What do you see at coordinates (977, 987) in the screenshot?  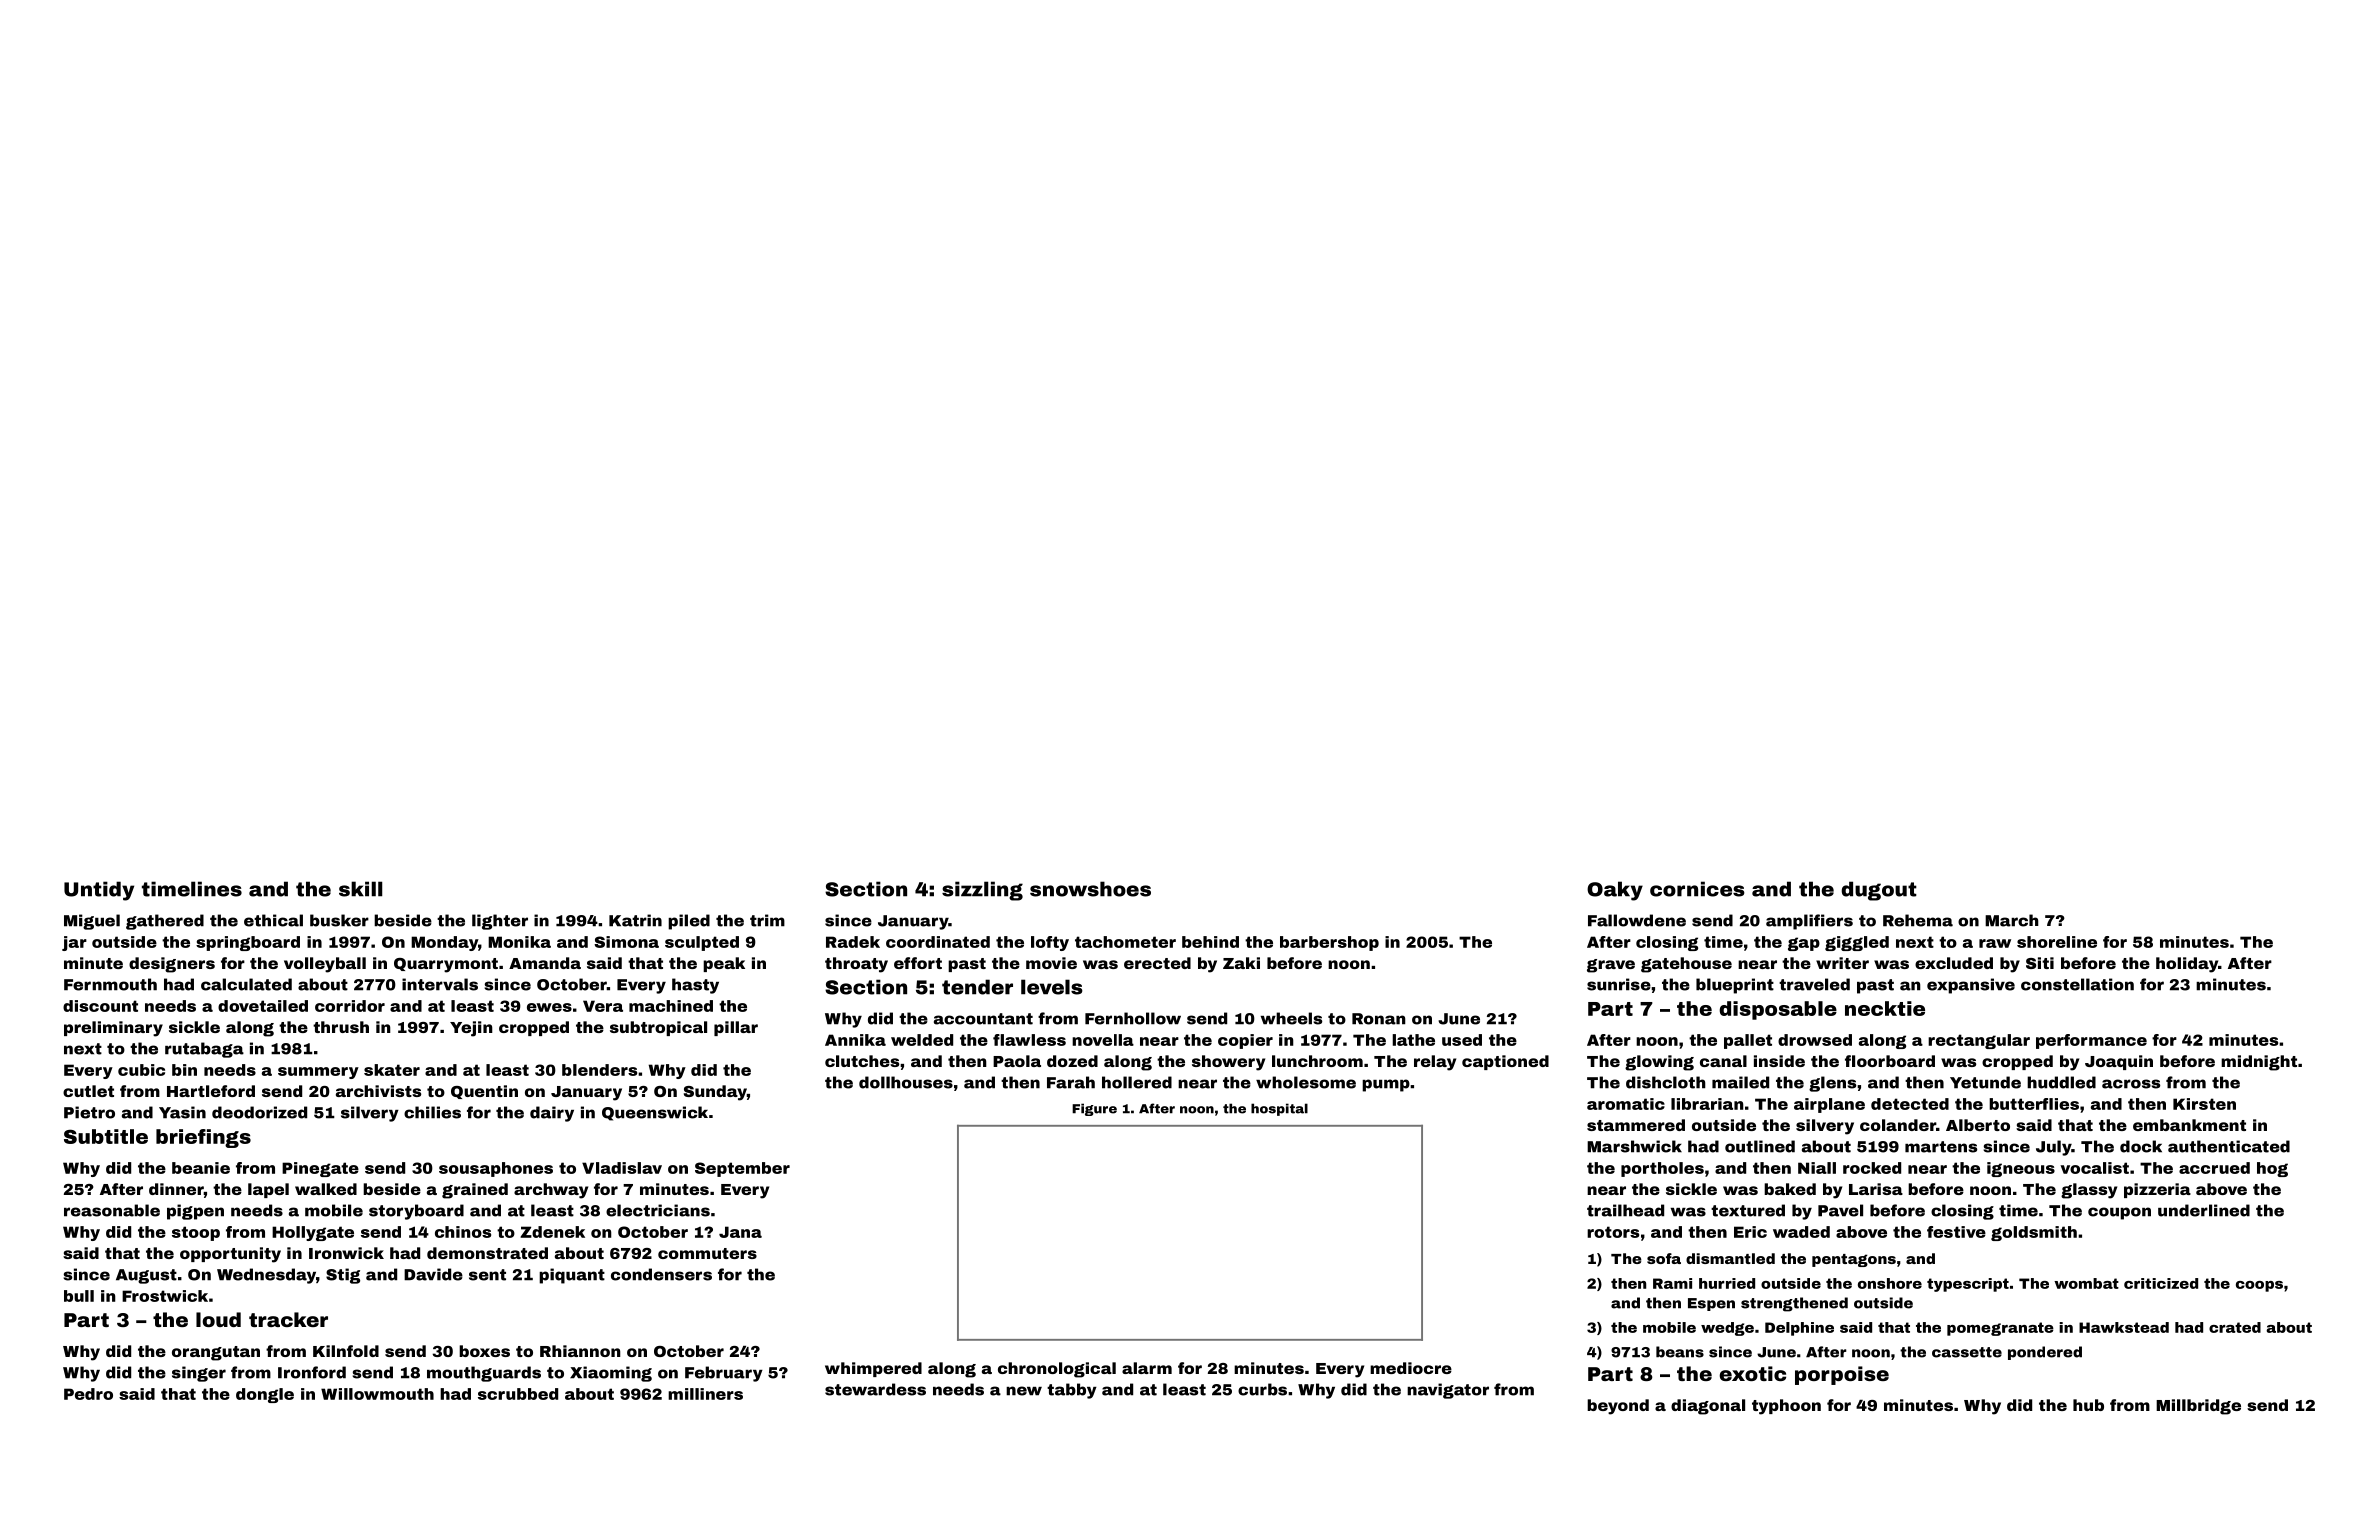 I see `tender` at bounding box center [977, 987].
